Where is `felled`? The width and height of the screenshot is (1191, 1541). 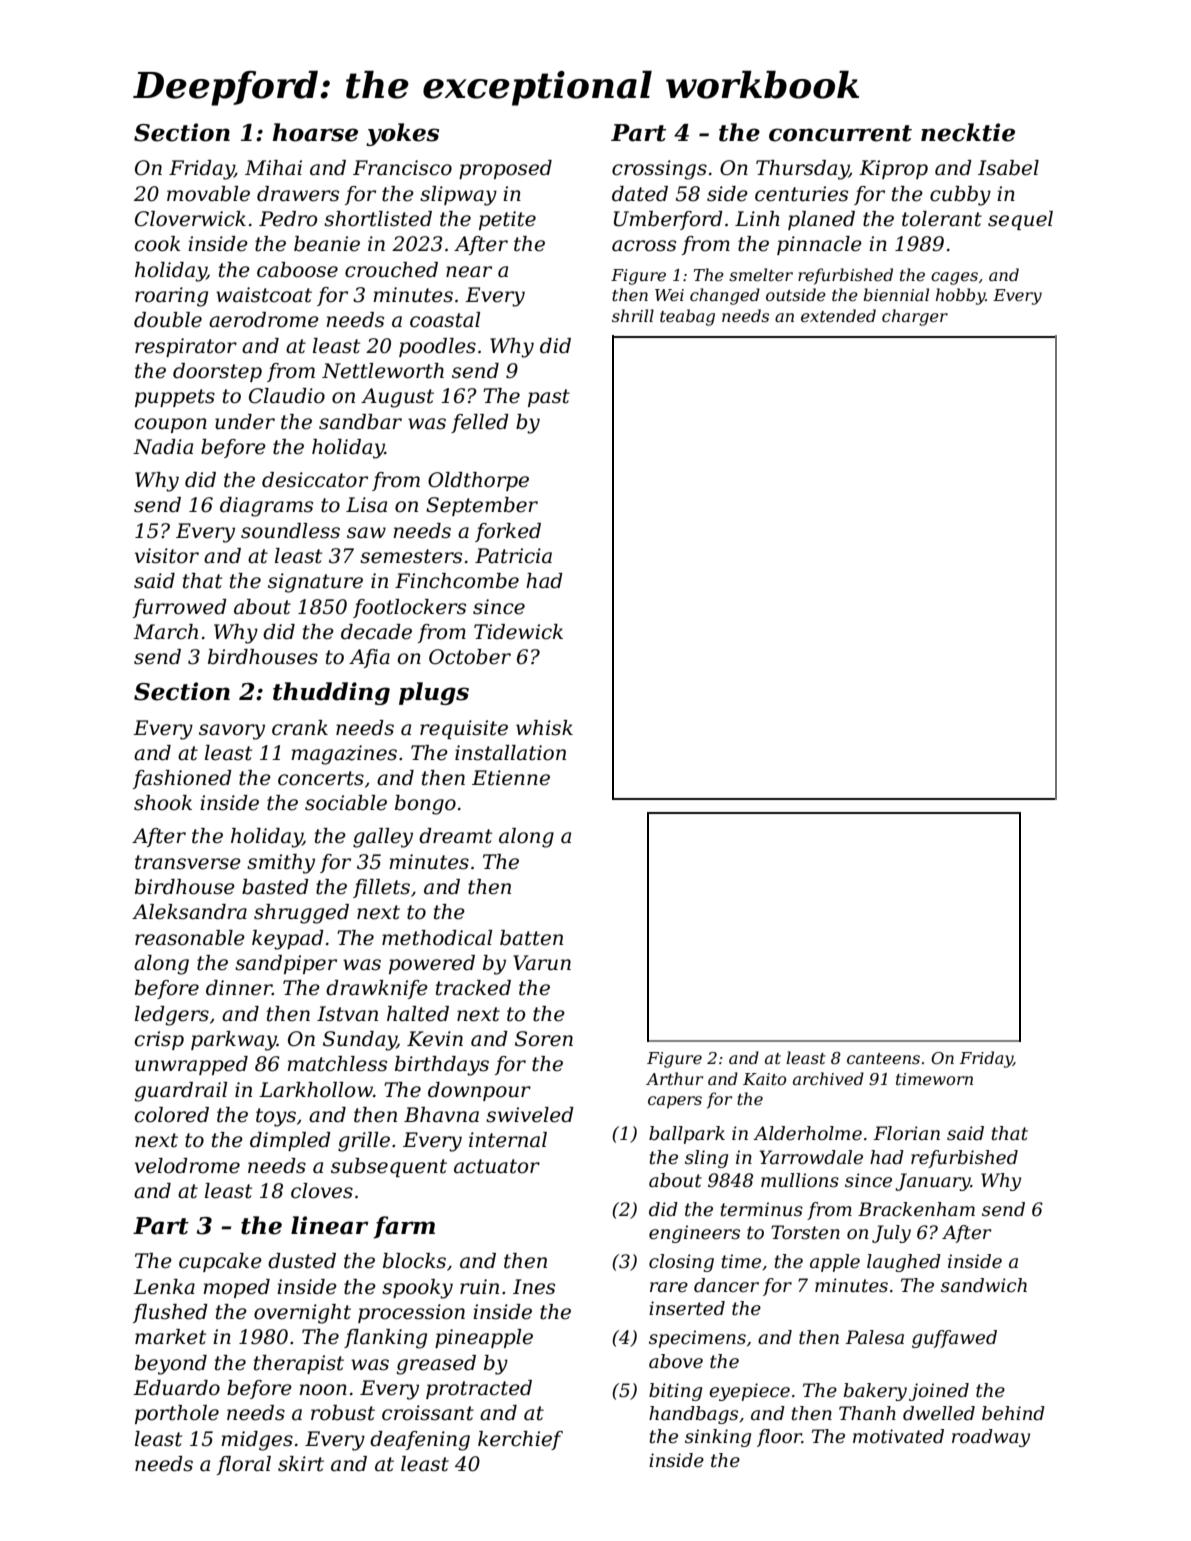
felled is located at coordinates (480, 423).
